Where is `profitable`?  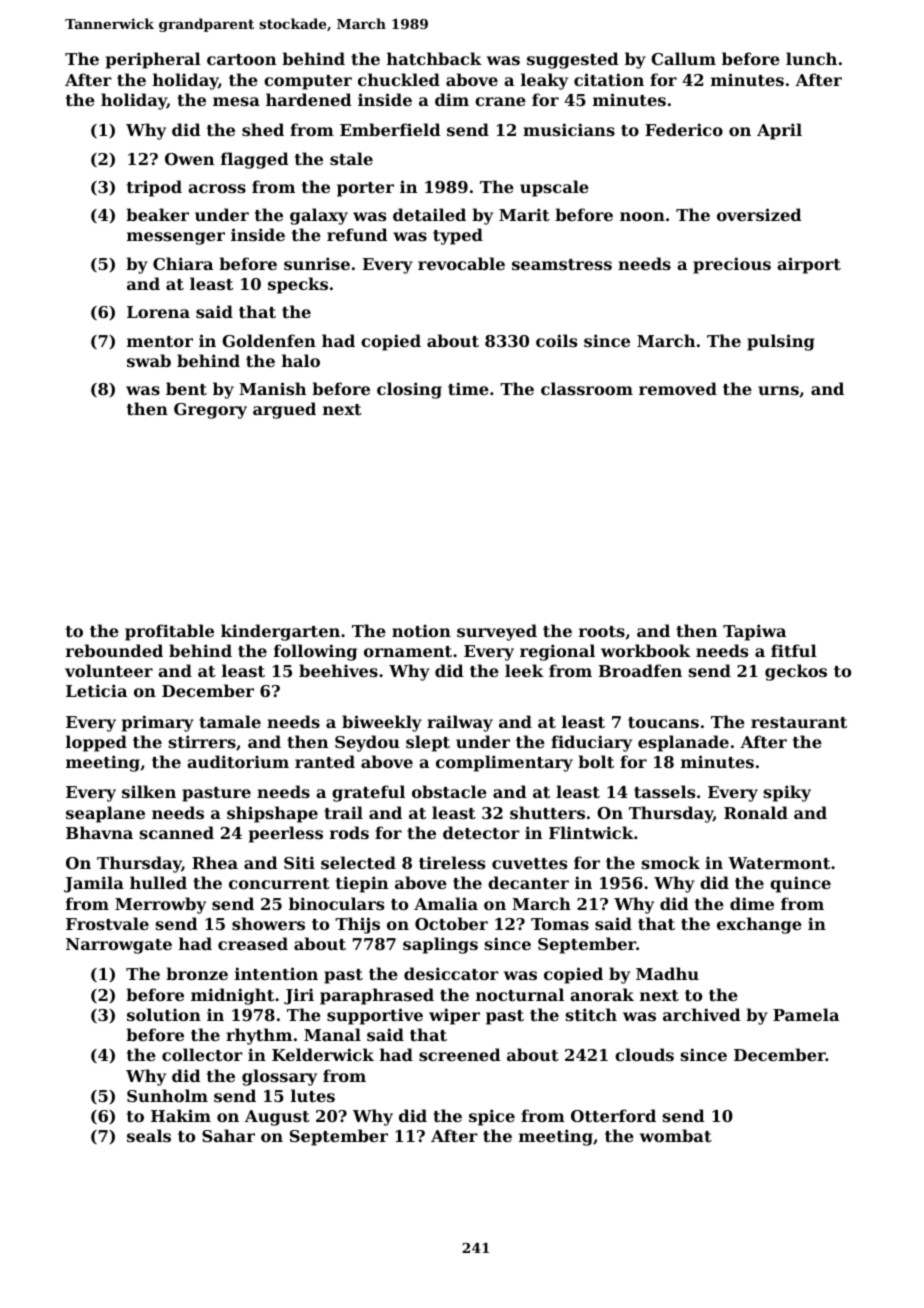 profitable is located at coordinates (169, 632).
